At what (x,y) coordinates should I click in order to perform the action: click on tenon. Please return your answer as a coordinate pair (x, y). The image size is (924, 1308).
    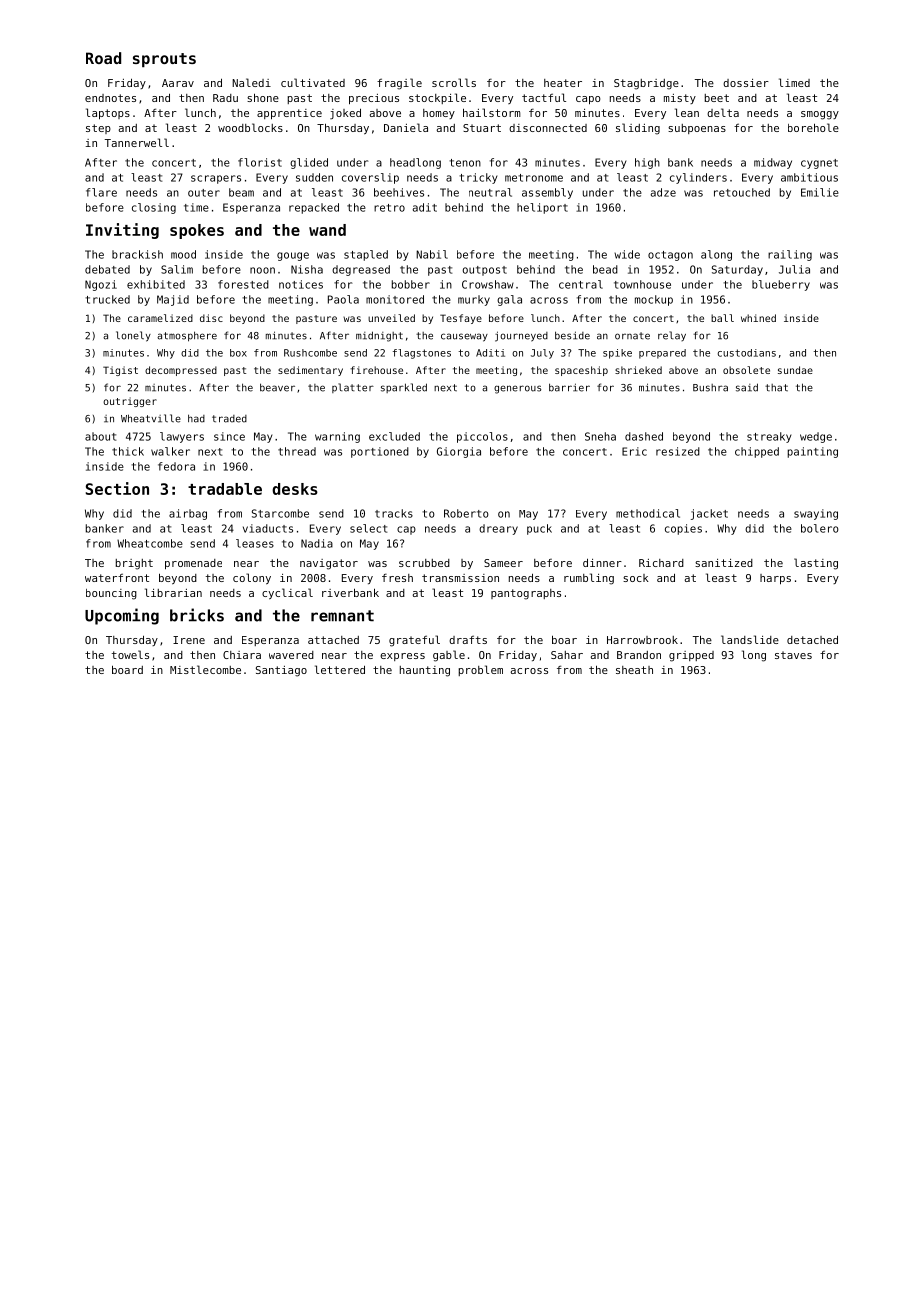
    Looking at the image, I should click on (465, 163).
